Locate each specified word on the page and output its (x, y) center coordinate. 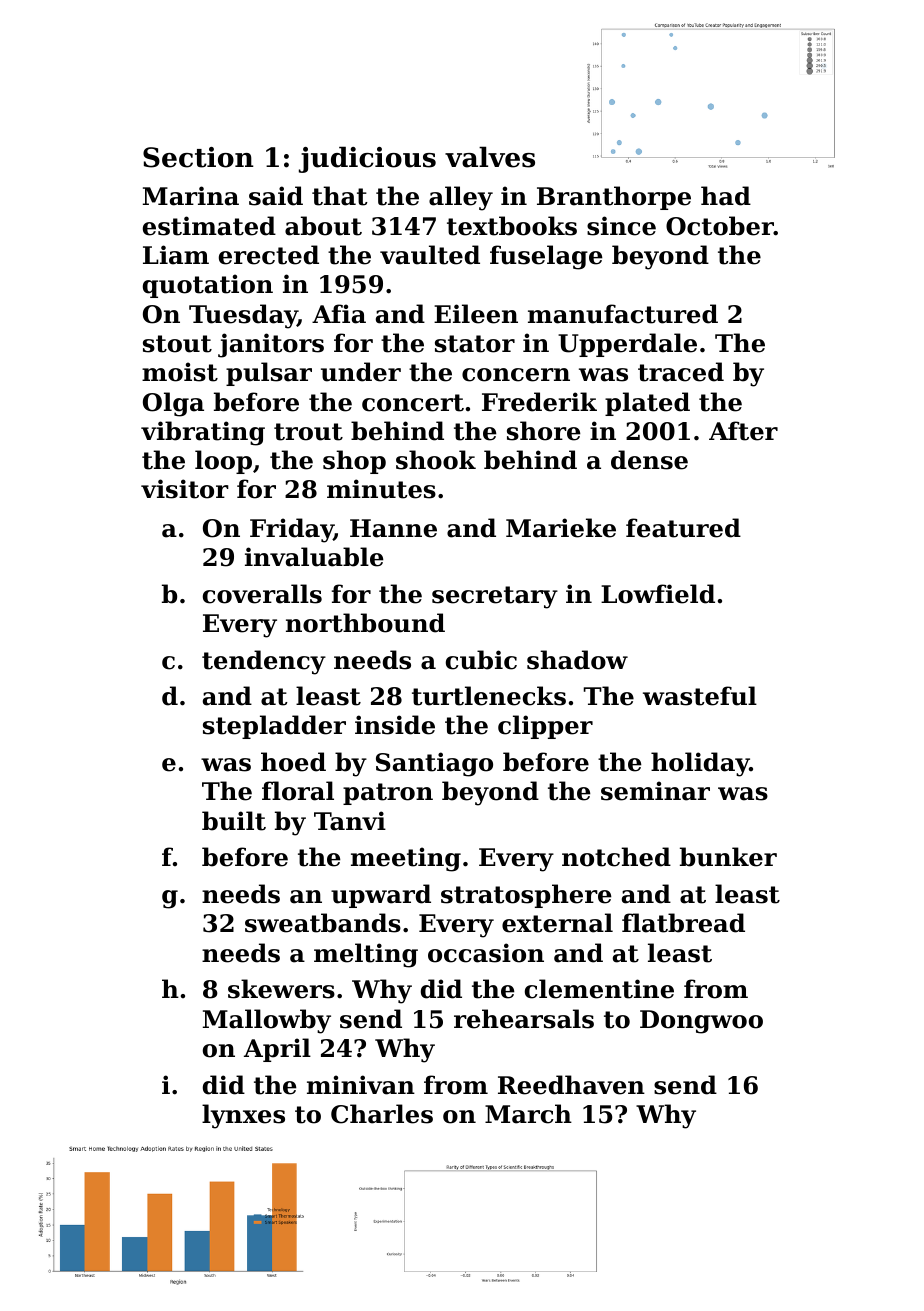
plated (647, 404)
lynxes (243, 1116)
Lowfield (658, 594)
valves (490, 157)
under (361, 372)
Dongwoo (701, 1022)
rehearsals (524, 1019)
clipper (545, 727)
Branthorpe (614, 198)
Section (198, 157)
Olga (173, 404)
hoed (293, 762)
